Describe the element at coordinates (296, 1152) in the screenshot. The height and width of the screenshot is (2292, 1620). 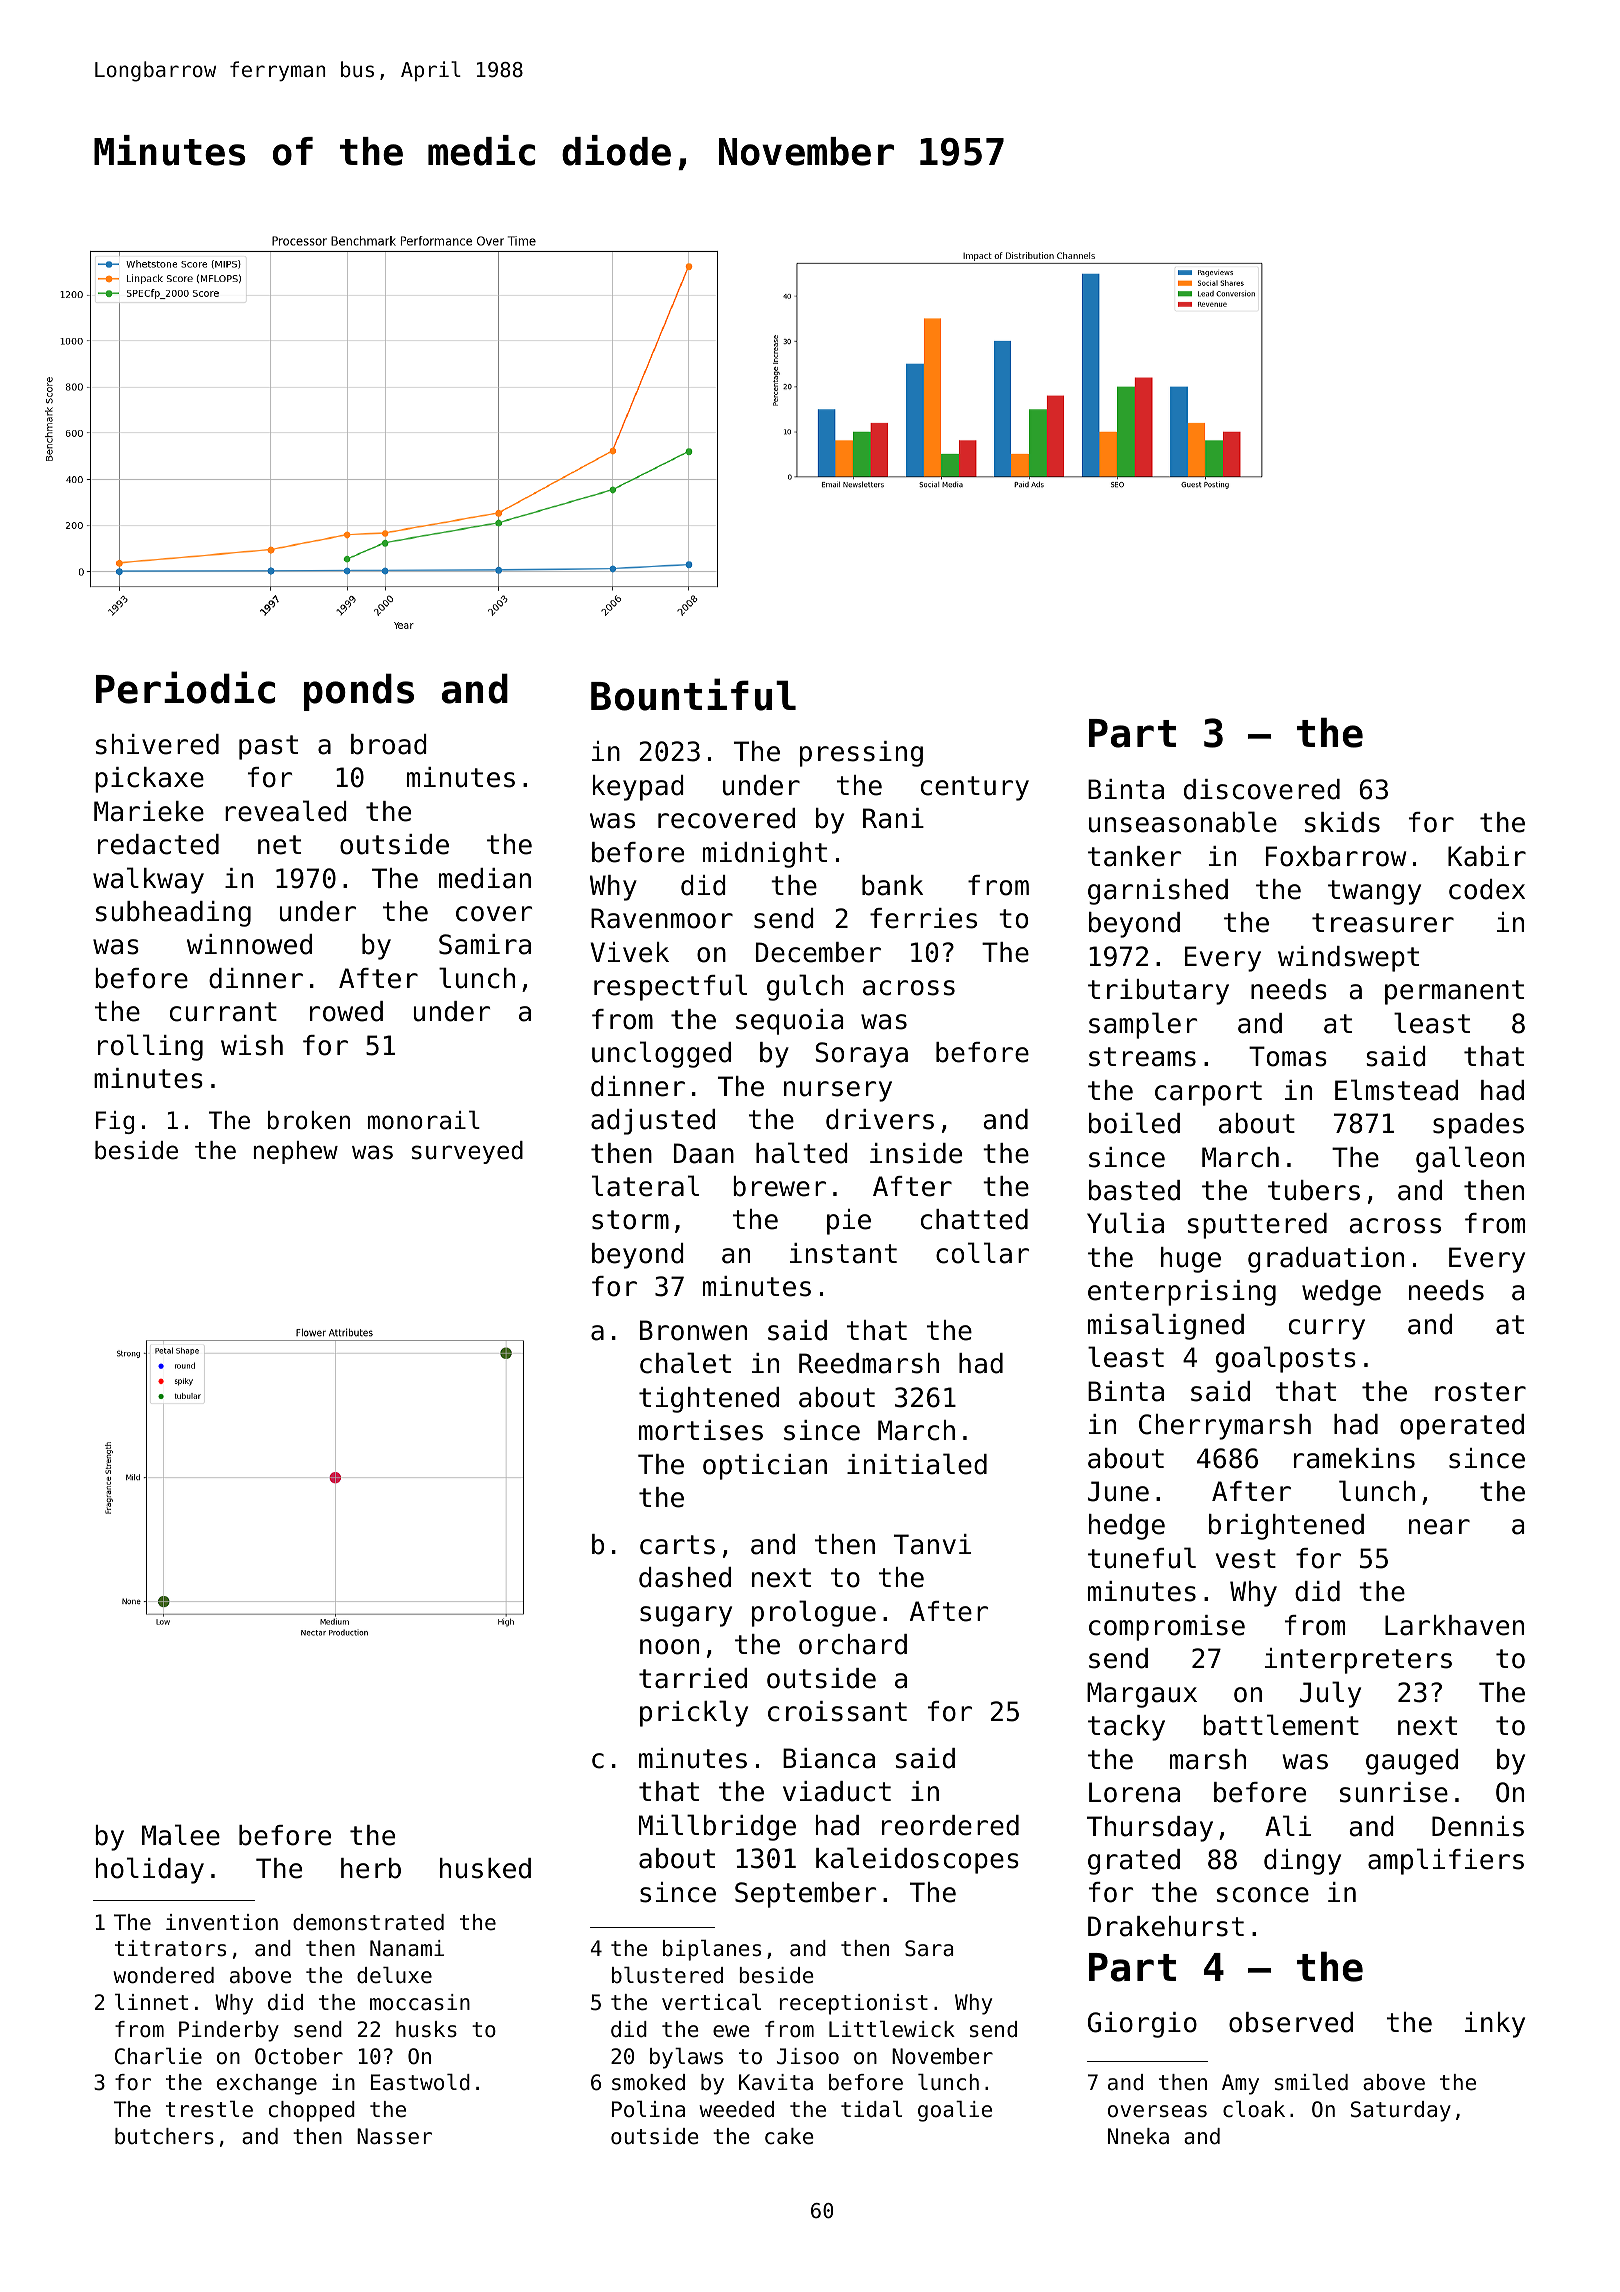
I see `nephew` at that location.
